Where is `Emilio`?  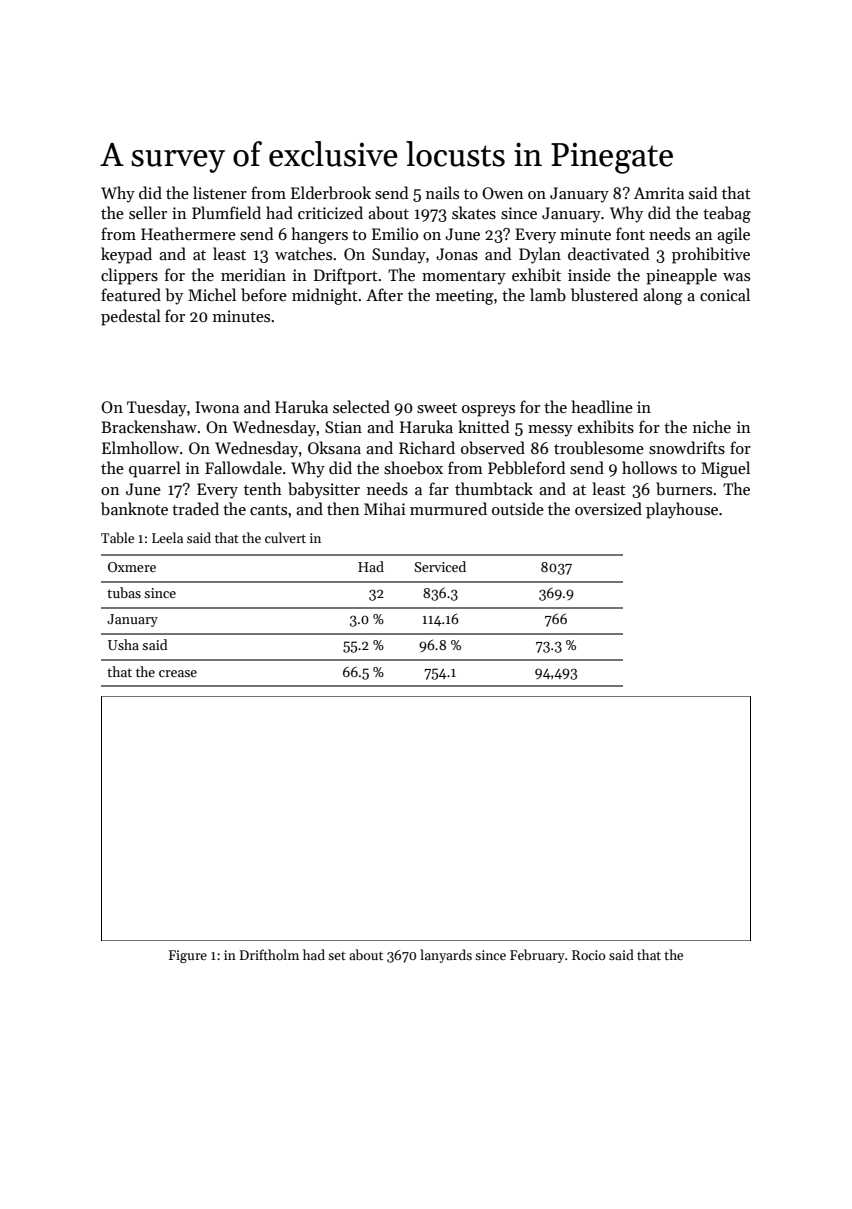
Emilio is located at coordinates (395, 233).
